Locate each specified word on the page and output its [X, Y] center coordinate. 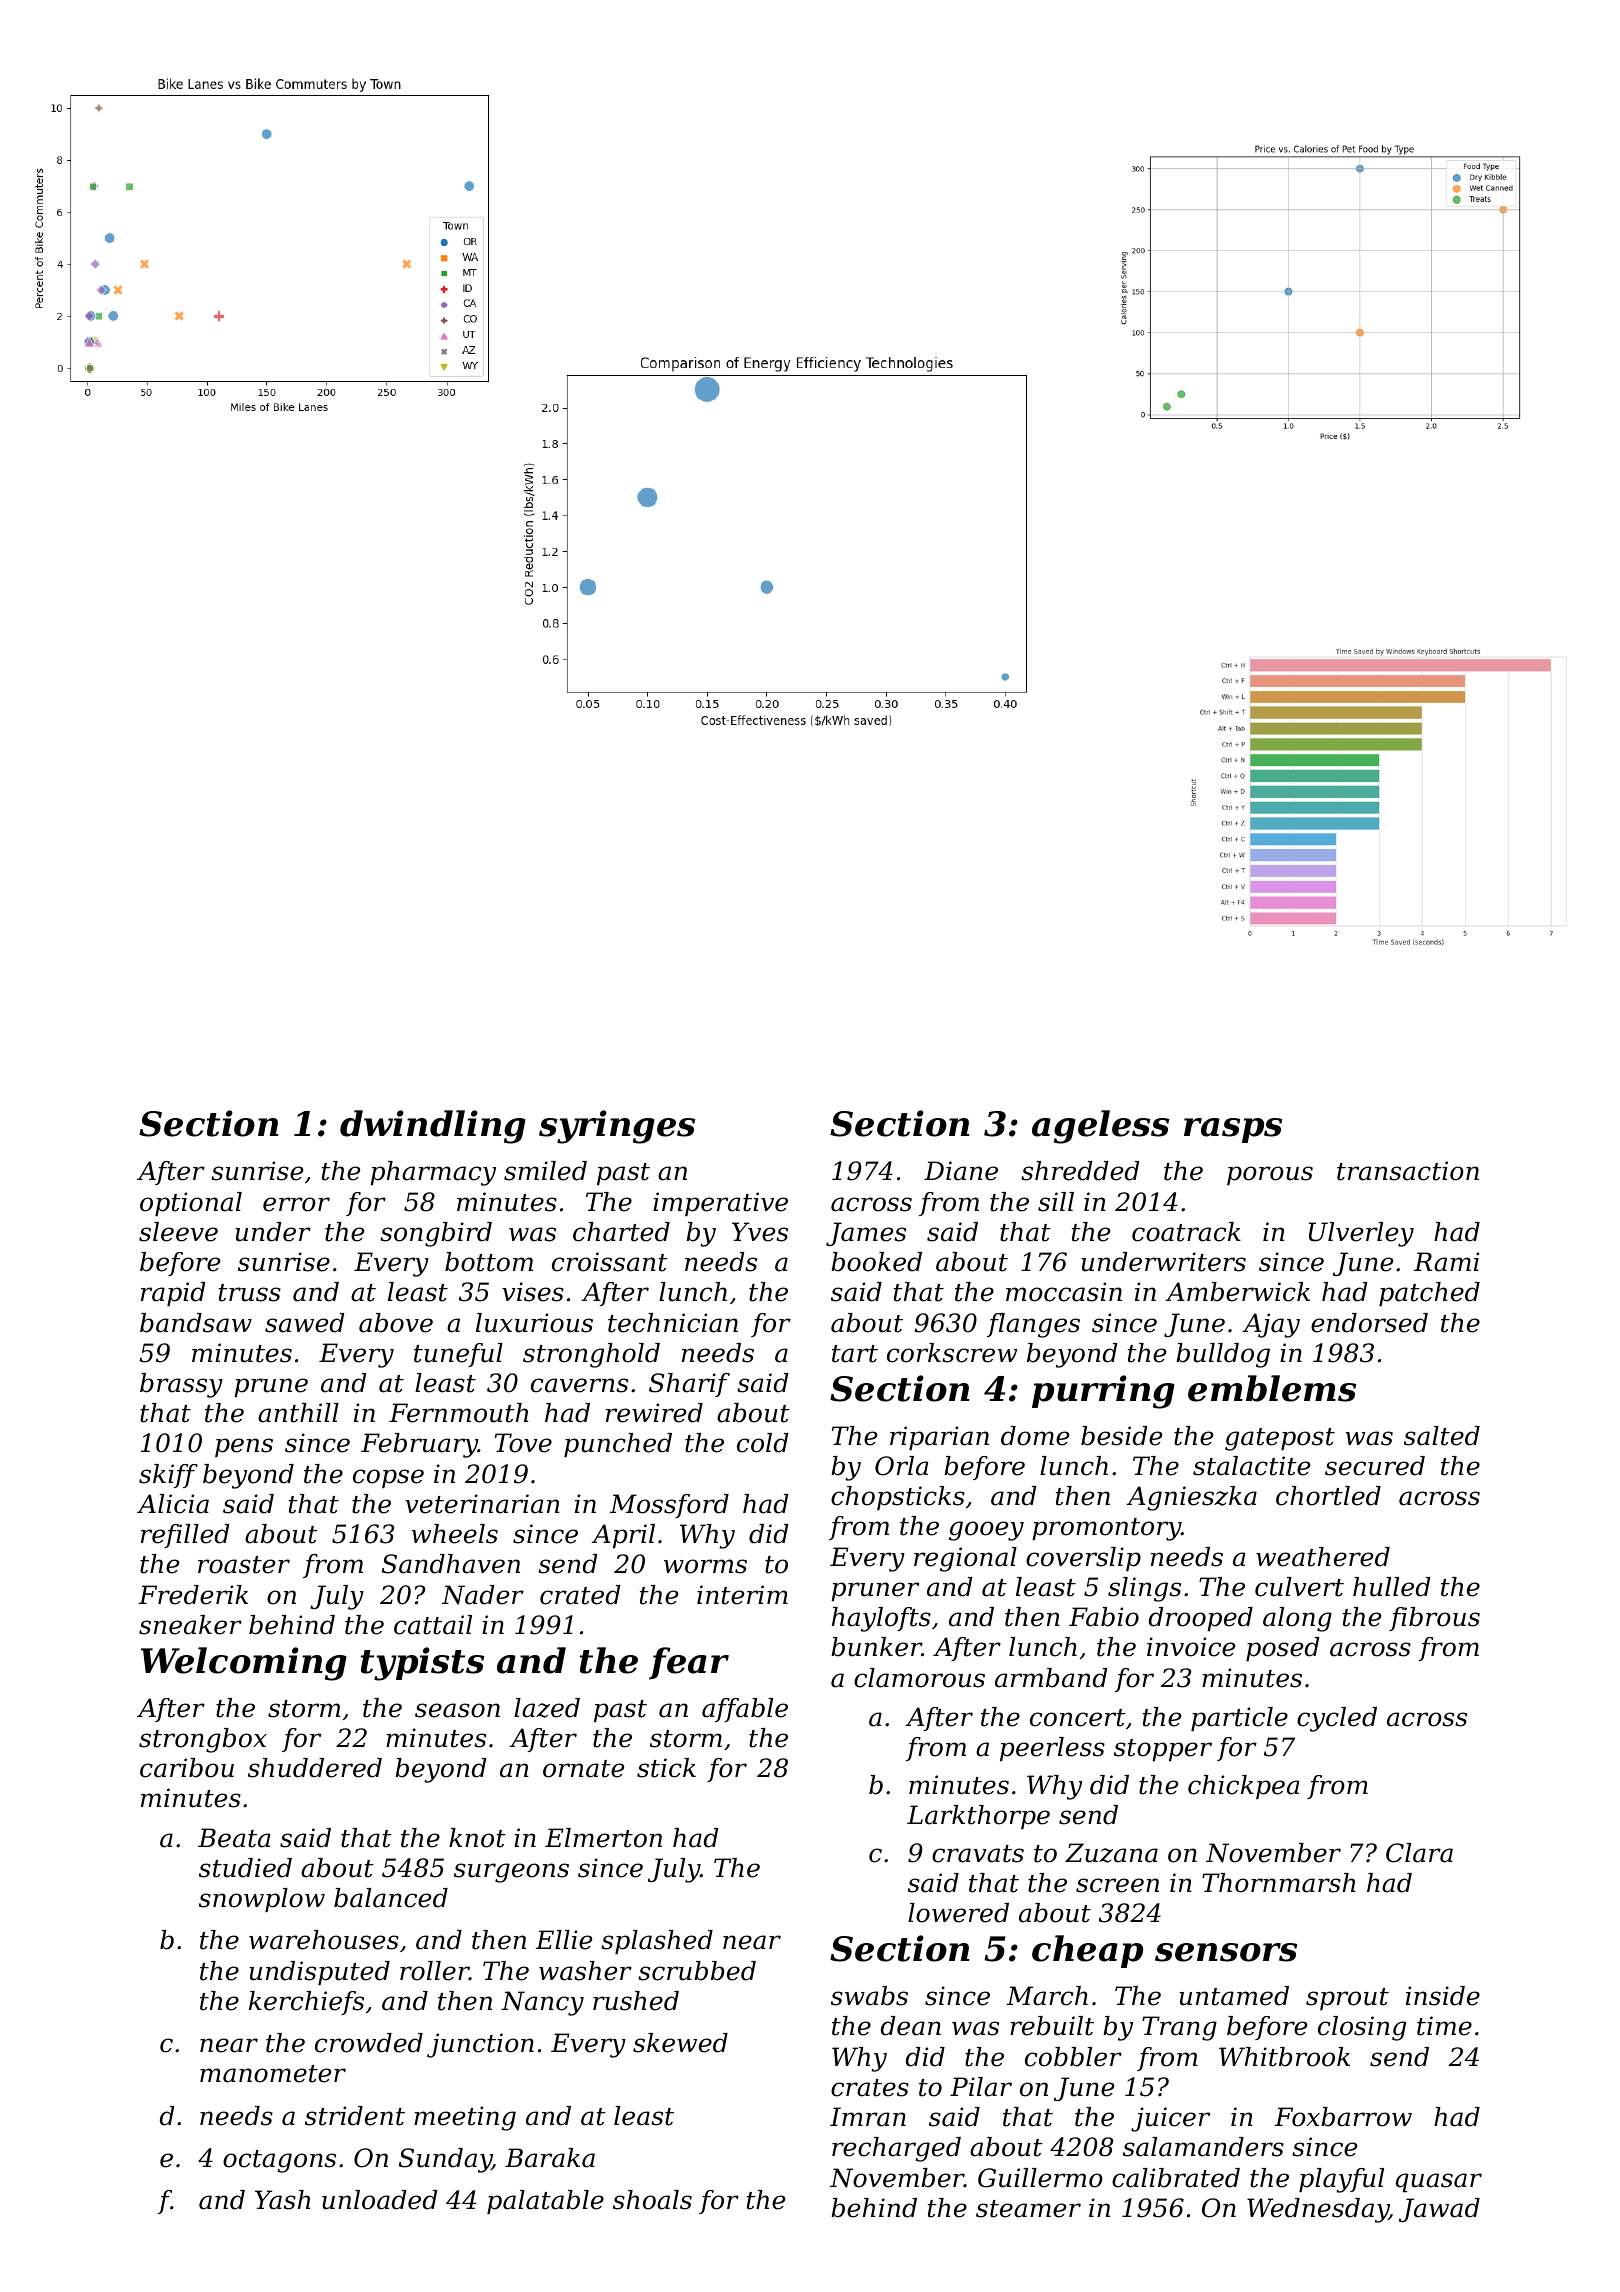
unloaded [379, 2200]
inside [1443, 1996]
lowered [958, 1913]
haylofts [881, 1619]
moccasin [1064, 1292]
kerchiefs [306, 2003]
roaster [244, 1565]
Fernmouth [459, 1413]
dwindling [433, 1127]
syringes [617, 1127]
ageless [1100, 1127]
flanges [1033, 1325]
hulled [1391, 1587]
